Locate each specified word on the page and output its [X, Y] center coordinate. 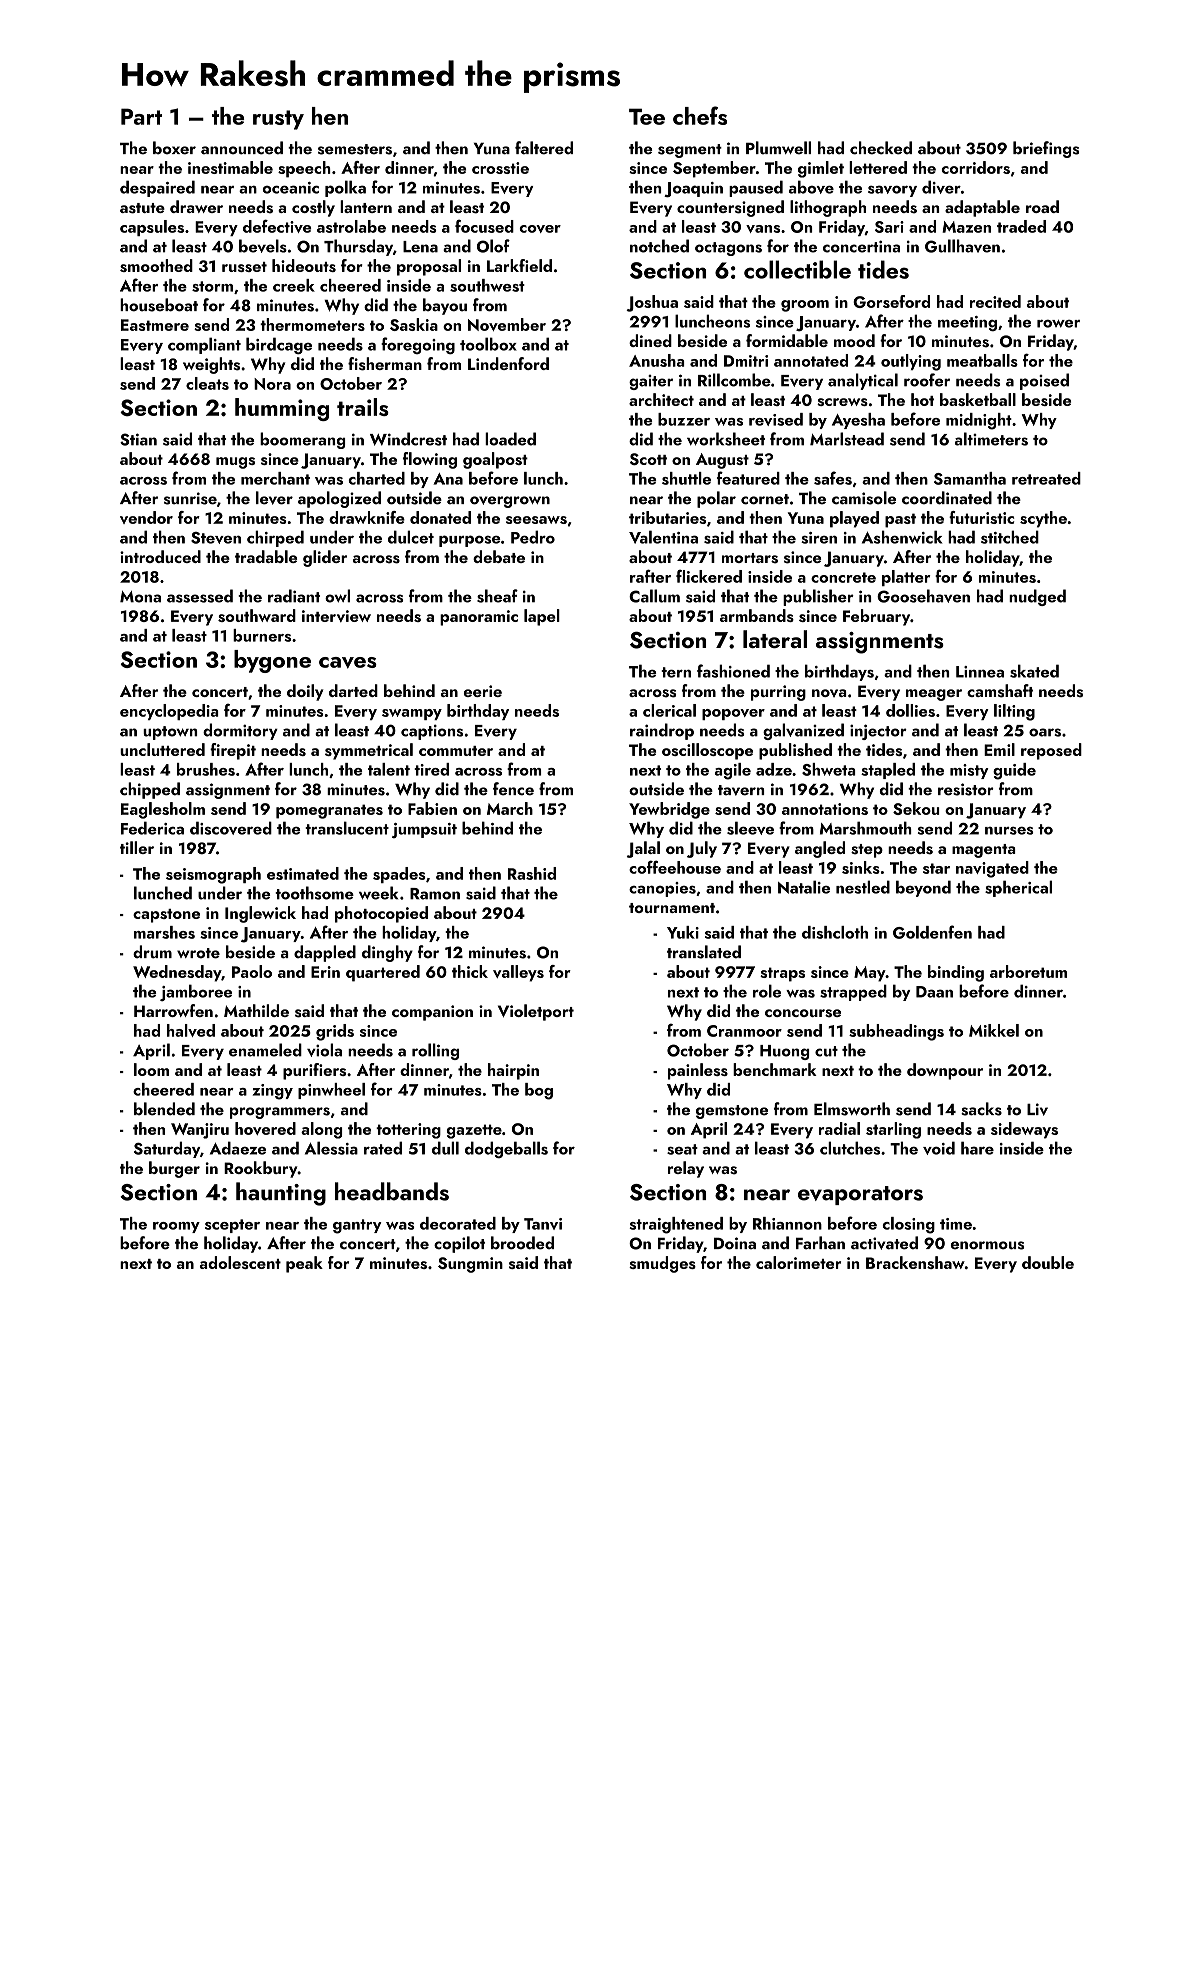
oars [1045, 732]
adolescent [240, 1262]
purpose [469, 541]
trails [363, 407]
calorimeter [798, 1262]
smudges [662, 1264]
